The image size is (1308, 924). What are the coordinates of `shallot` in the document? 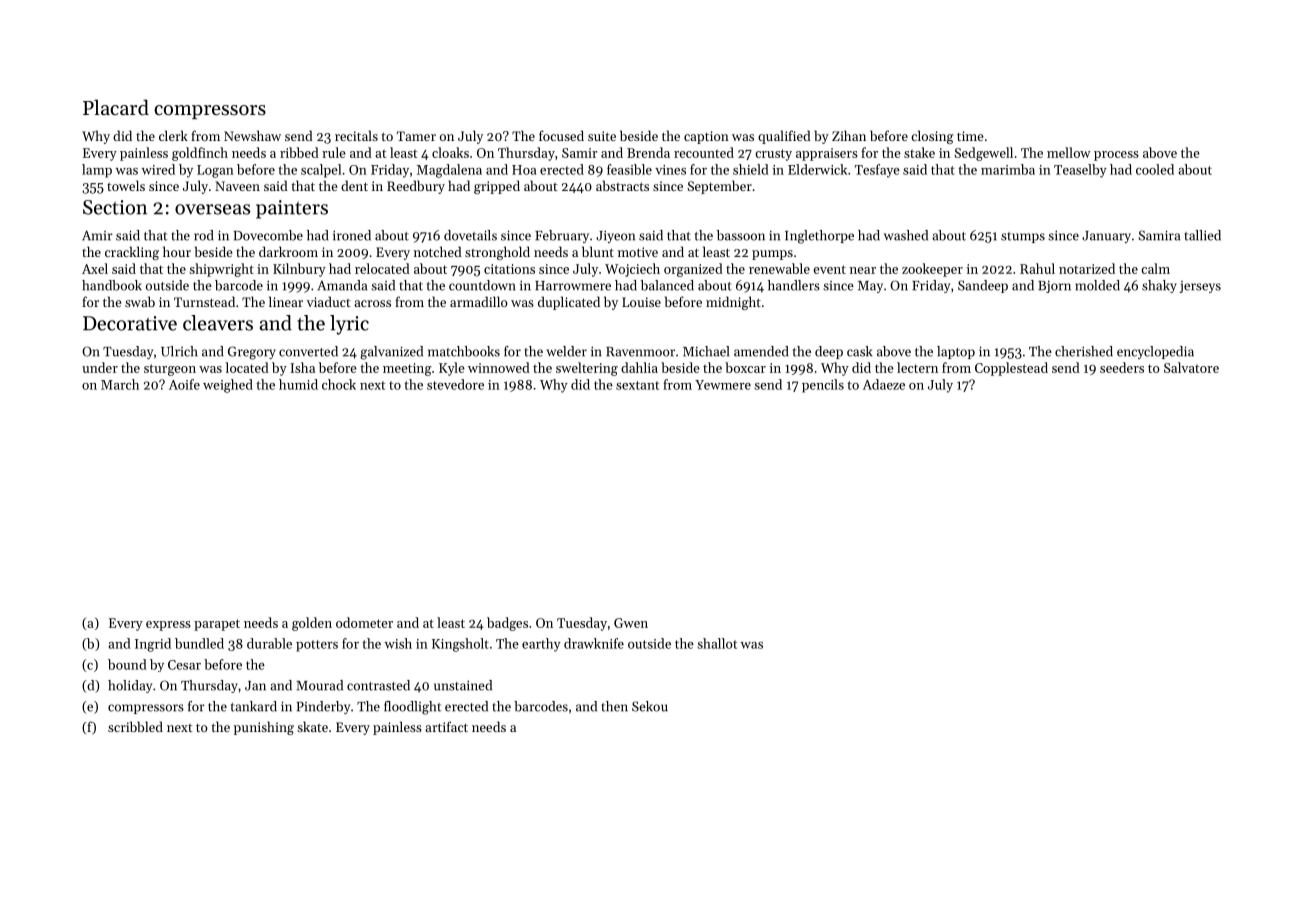 It's located at (717, 643).
